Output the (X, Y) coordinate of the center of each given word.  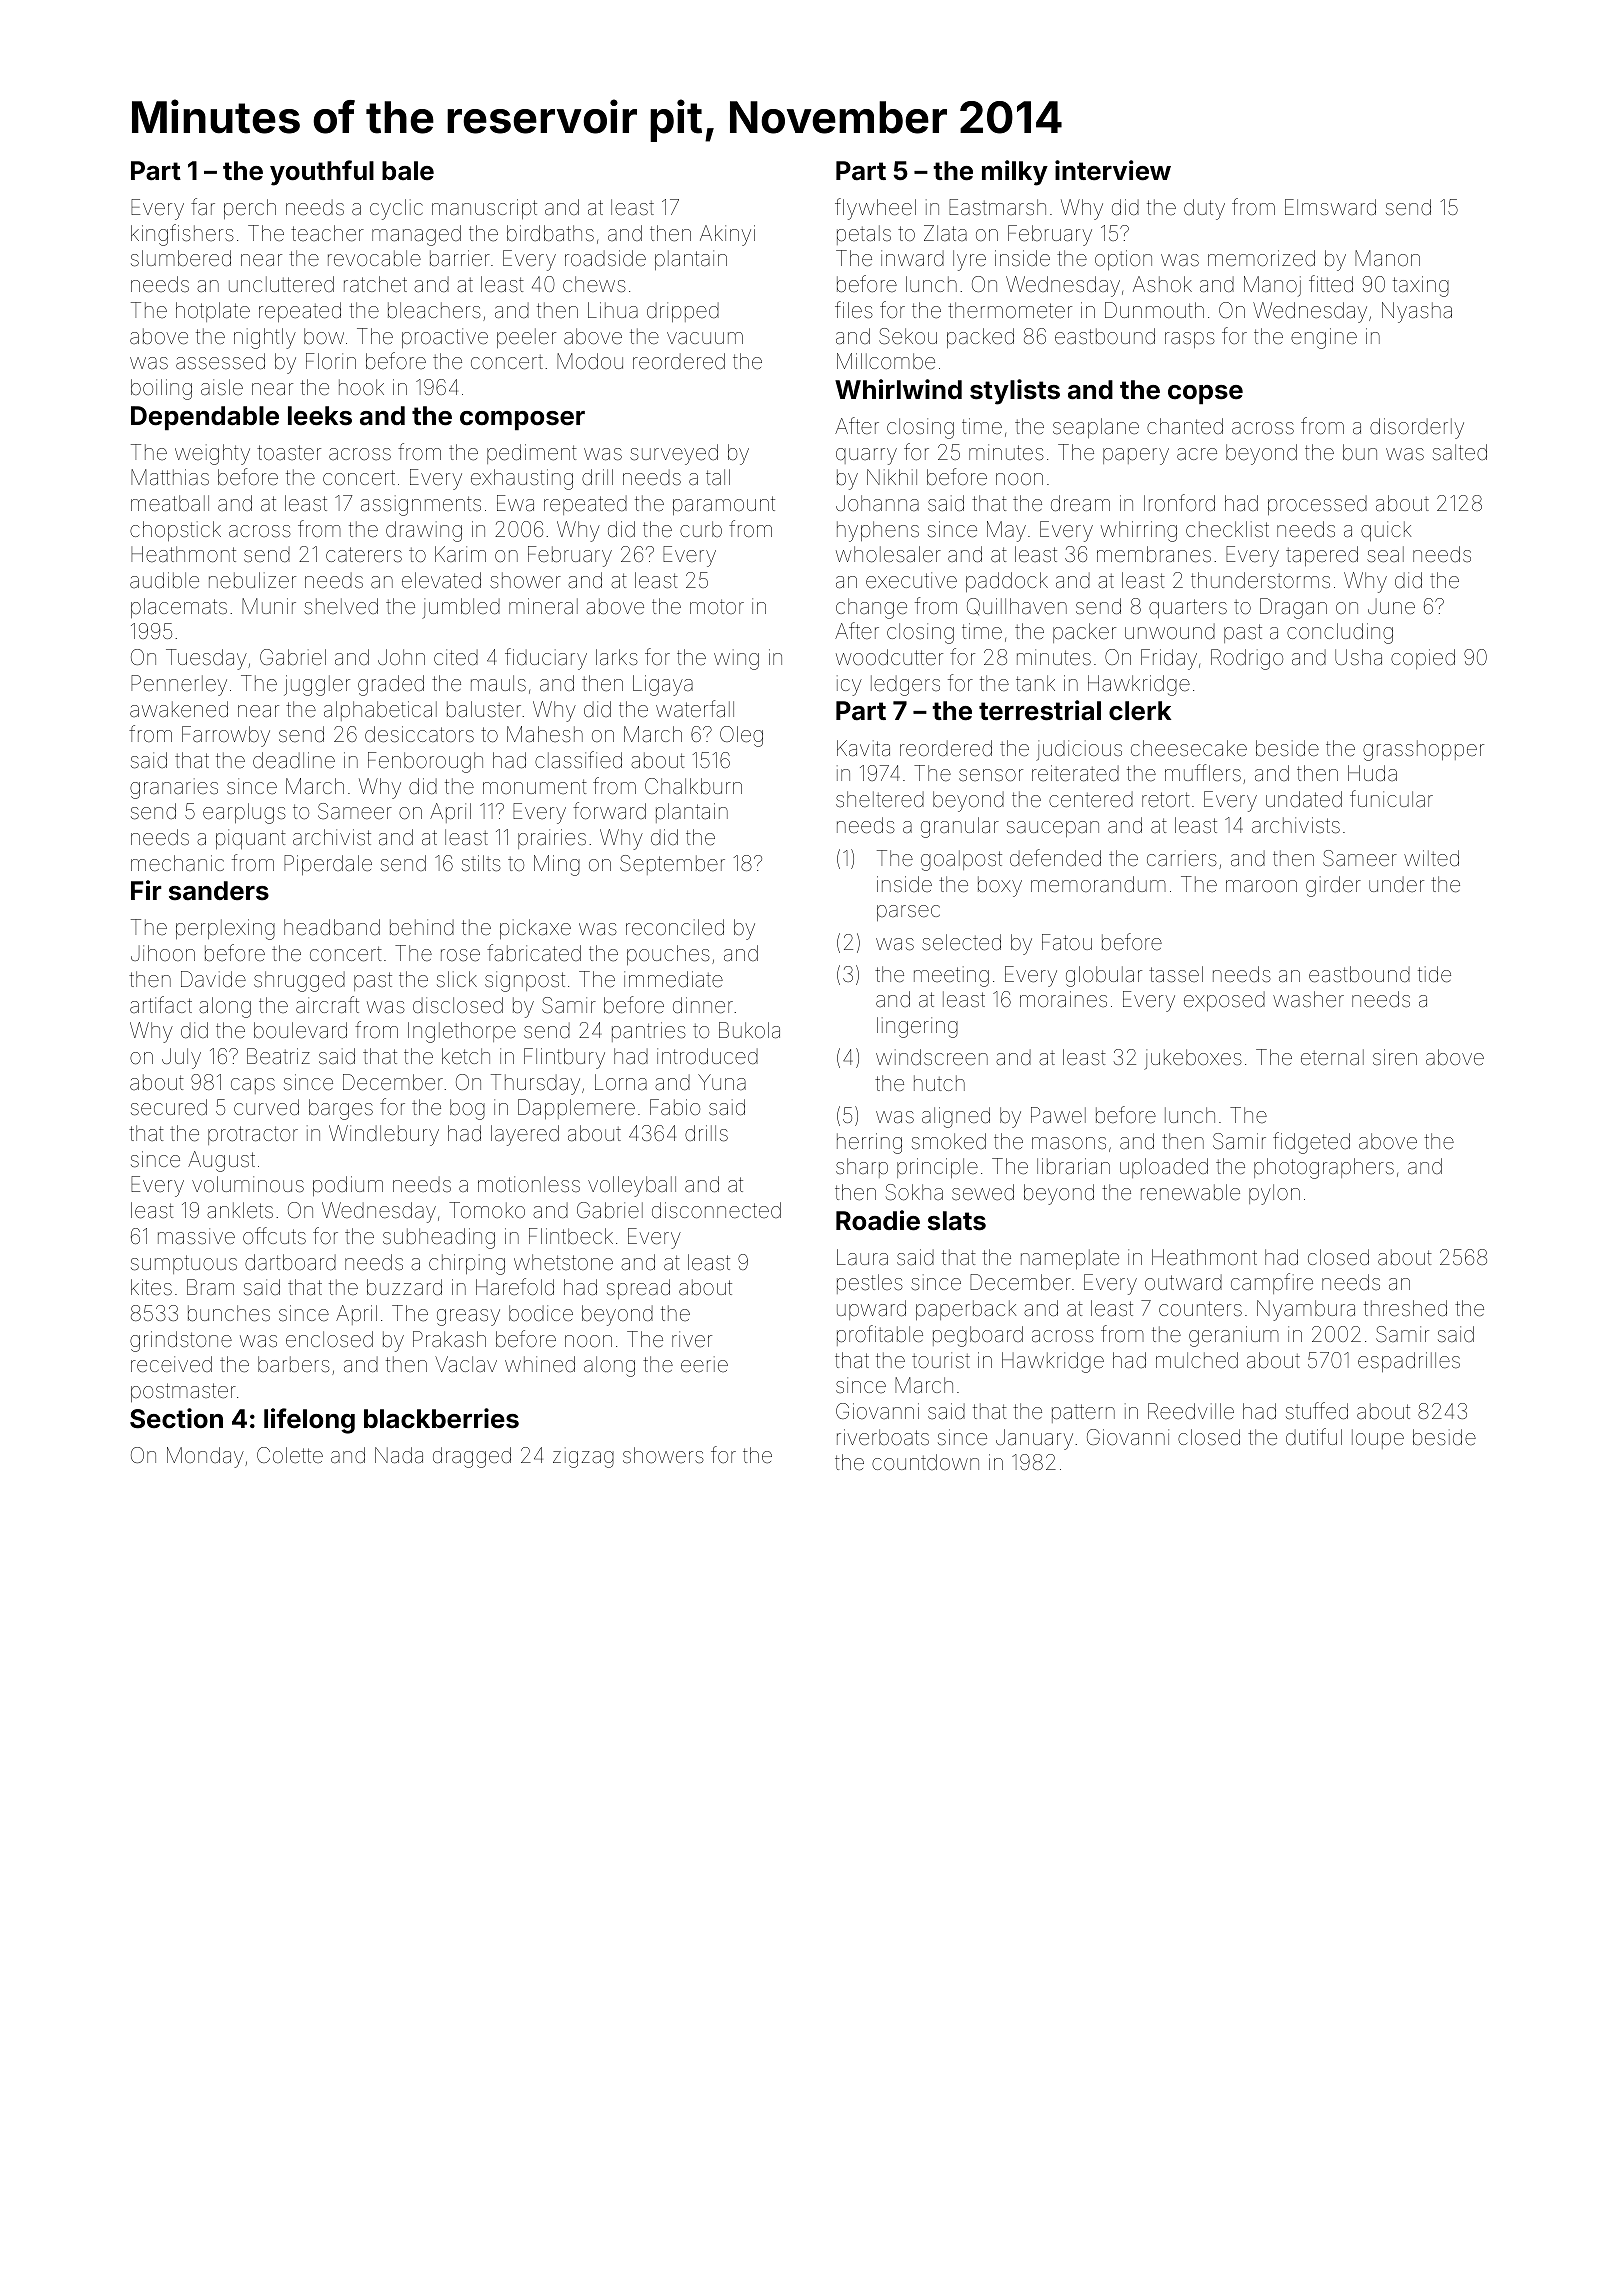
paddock (1007, 582)
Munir (269, 606)
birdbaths (550, 233)
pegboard (978, 1336)
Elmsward (1330, 207)
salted (1460, 452)
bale (408, 171)
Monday (205, 1457)
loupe (1378, 1439)
